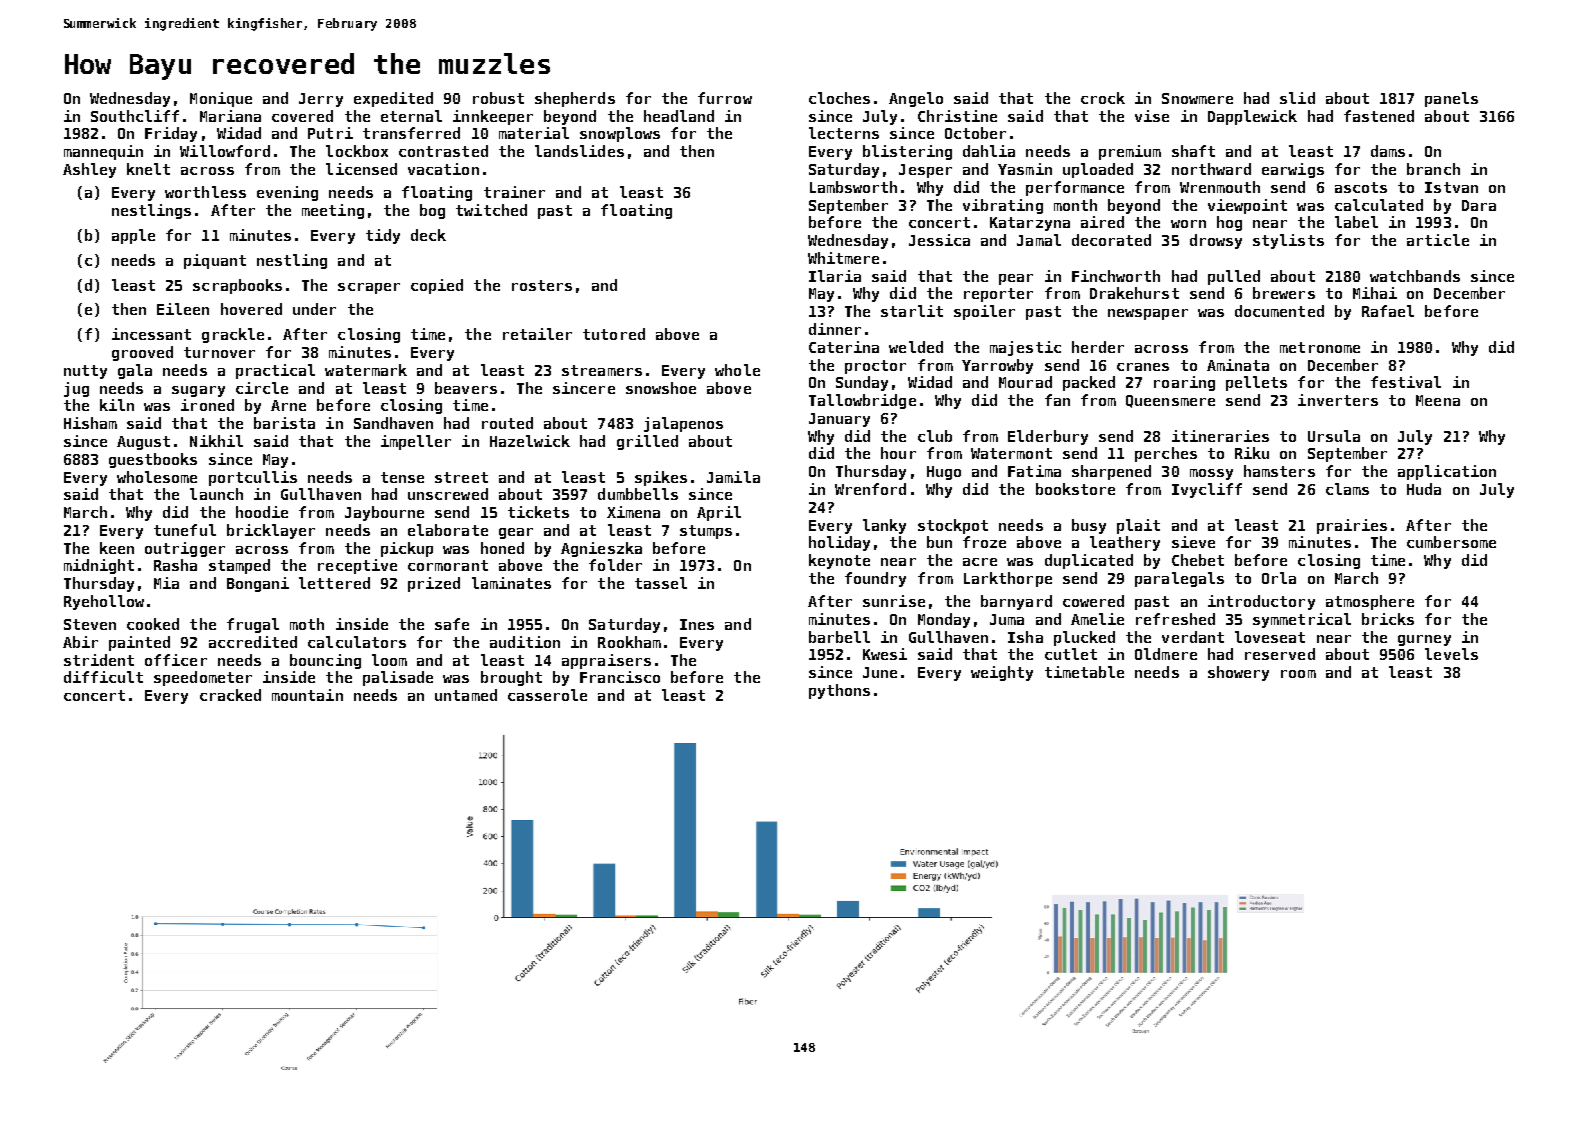  What do you see at coordinates (99, 660) in the document?
I see `strident` at bounding box center [99, 660].
